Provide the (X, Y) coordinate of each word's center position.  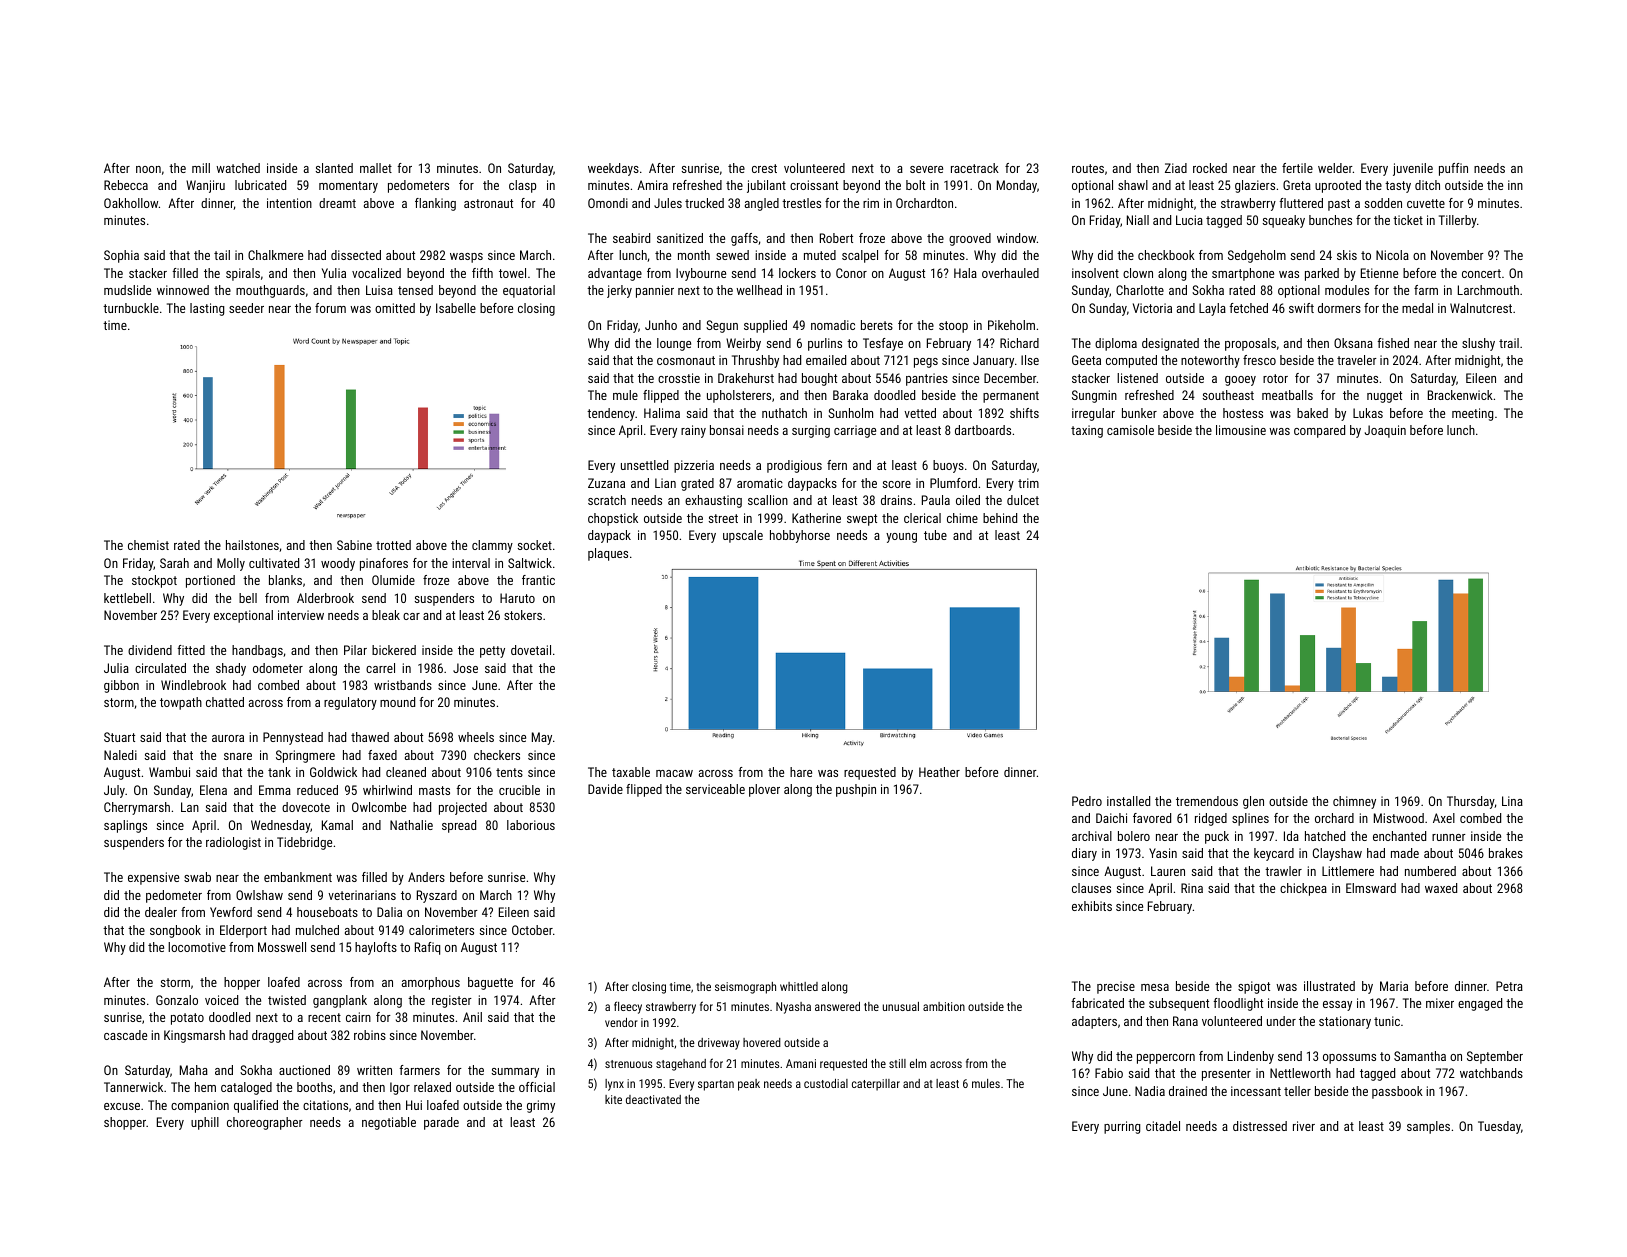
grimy (541, 1106)
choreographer (265, 1123)
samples (1428, 1127)
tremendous (1207, 801)
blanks (285, 580)
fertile (1297, 168)
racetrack (975, 168)
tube (935, 535)
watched (238, 168)
